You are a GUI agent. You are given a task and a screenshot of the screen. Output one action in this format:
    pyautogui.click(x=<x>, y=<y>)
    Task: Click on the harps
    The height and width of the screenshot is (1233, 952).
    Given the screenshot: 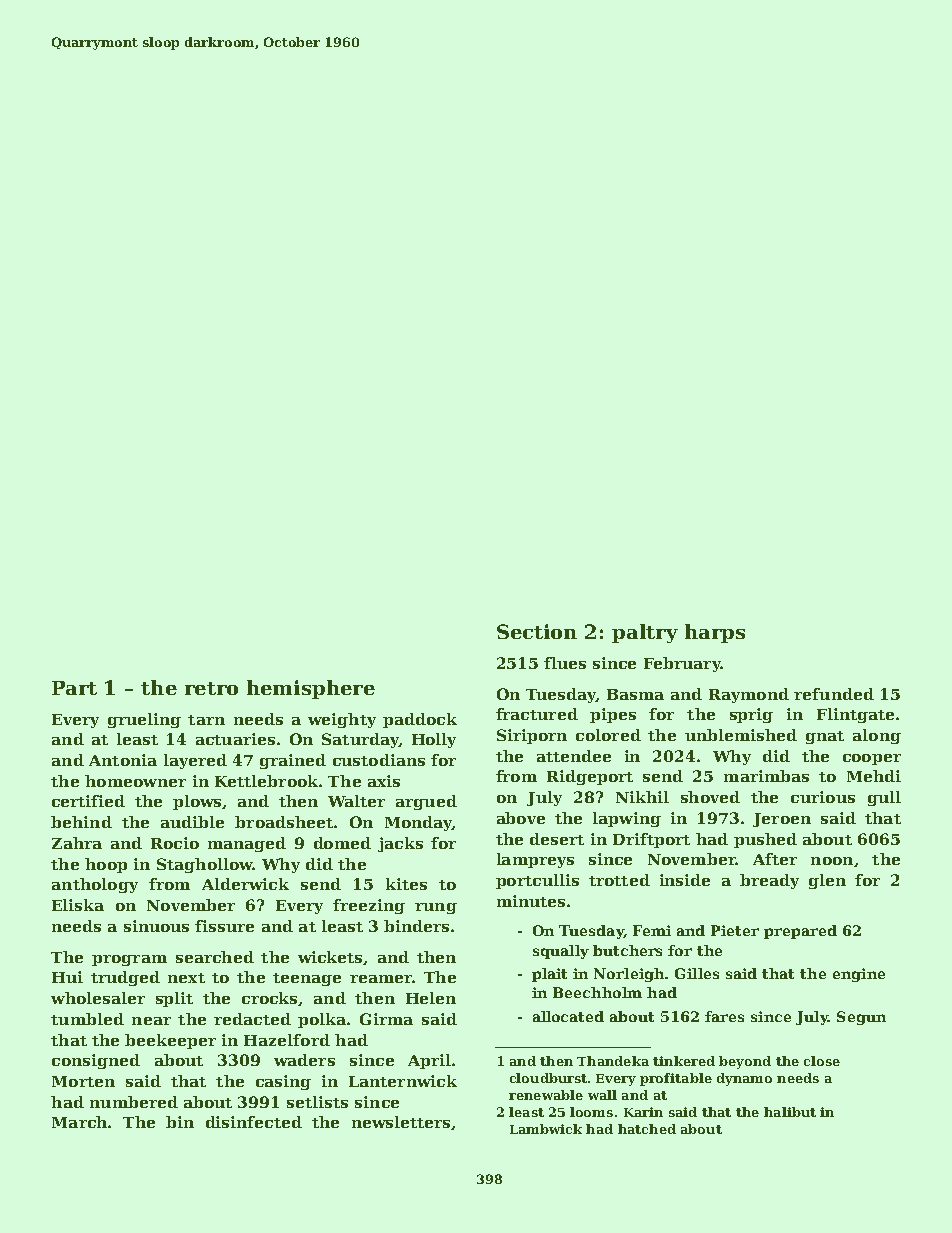 What is the action you would take?
    pyautogui.click(x=715, y=633)
